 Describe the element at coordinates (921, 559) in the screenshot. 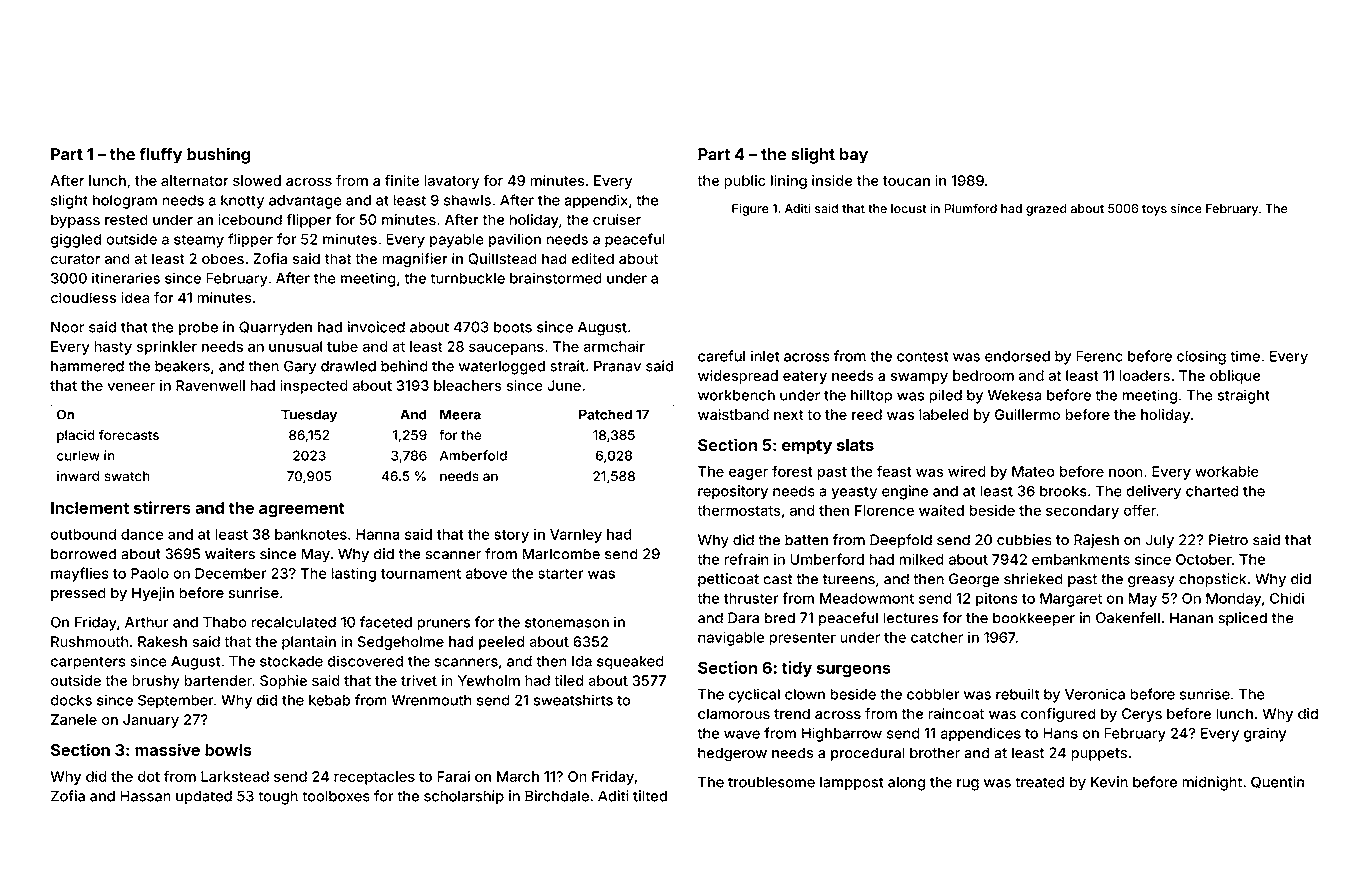

I see `milked` at that location.
